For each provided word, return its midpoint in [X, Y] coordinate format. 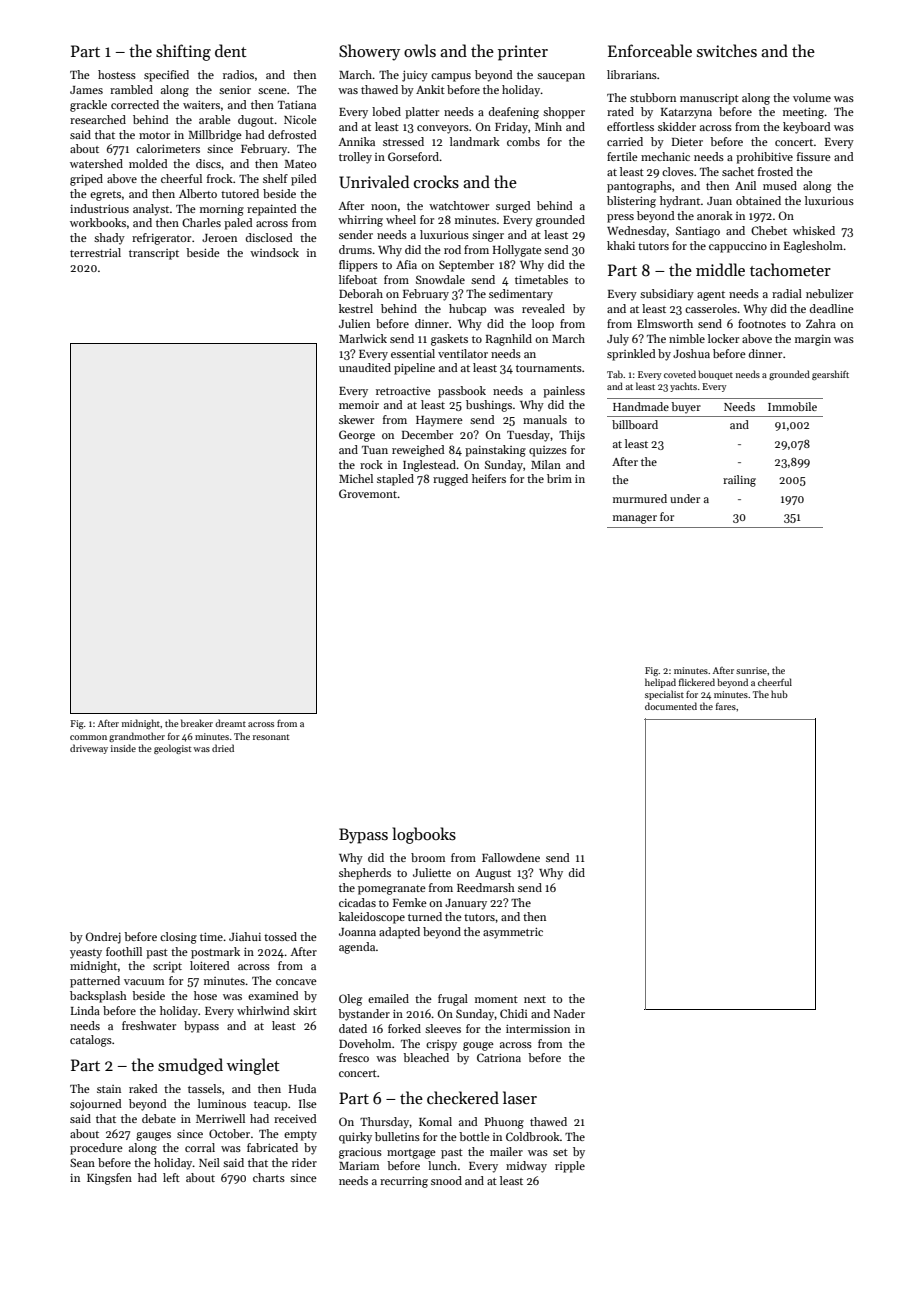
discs [208, 163]
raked [143, 1088]
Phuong [504, 1123]
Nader [569, 1013]
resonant [271, 737]
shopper [564, 113]
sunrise [751, 670]
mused [780, 185]
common [88, 737]
